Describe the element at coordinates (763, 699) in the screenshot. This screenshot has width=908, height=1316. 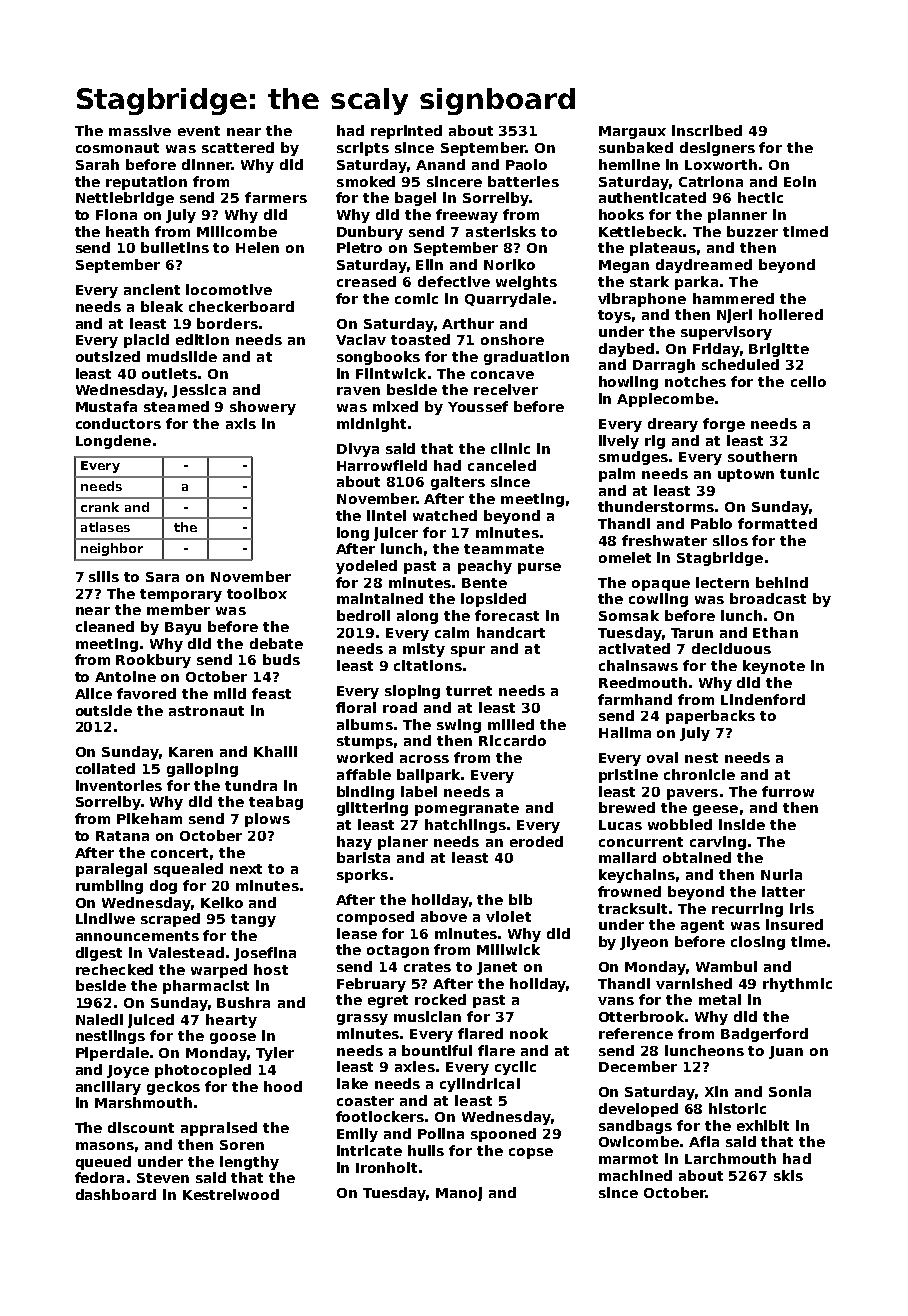
I see `Lindenford` at that location.
